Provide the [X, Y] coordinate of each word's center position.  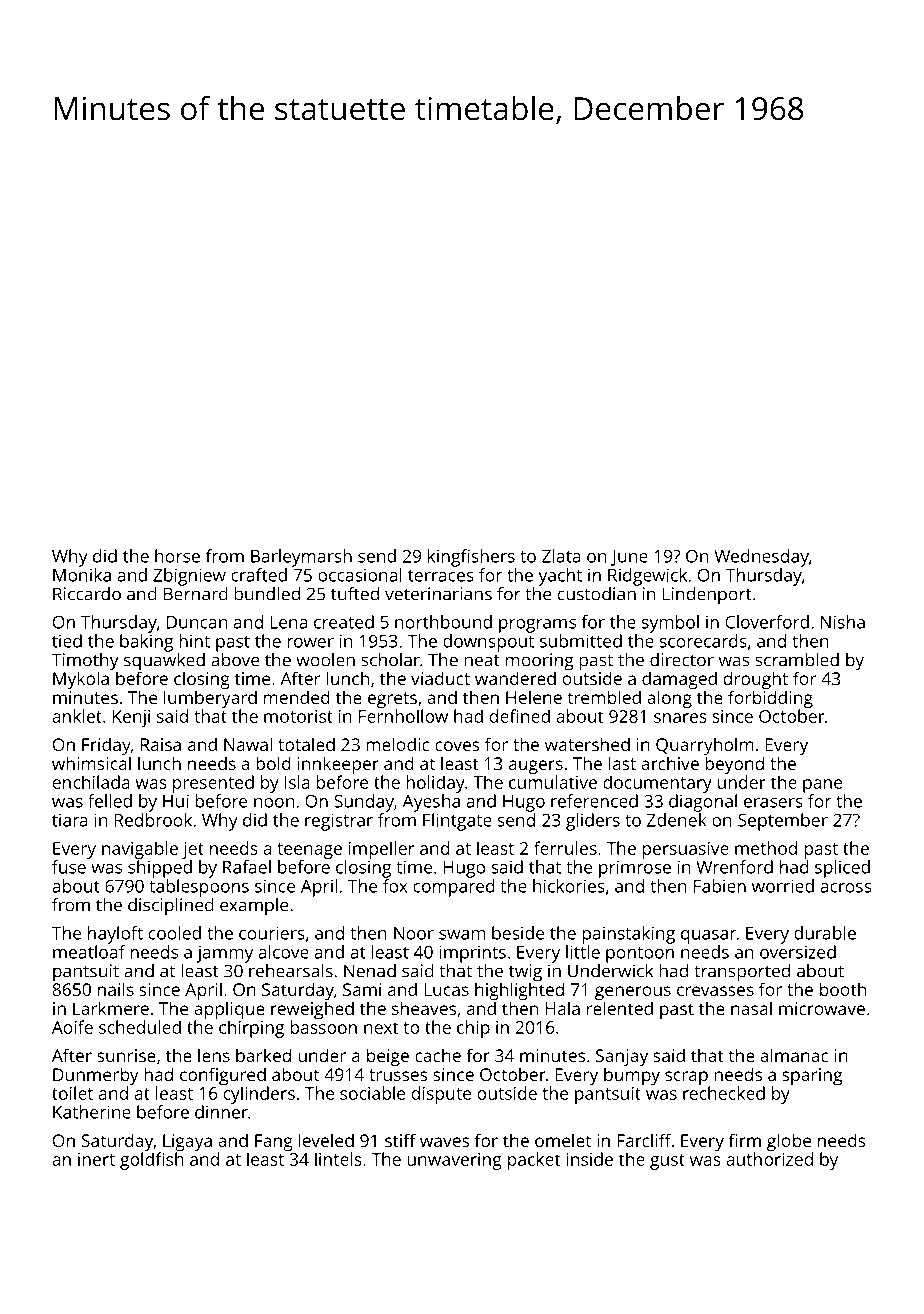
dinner [221, 1112]
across [846, 888]
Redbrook [153, 820]
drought [755, 680]
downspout [488, 643]
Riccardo [87, 594]
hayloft [115, 935]
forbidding [770, 699]
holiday [435, 784]
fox [395, 886]
